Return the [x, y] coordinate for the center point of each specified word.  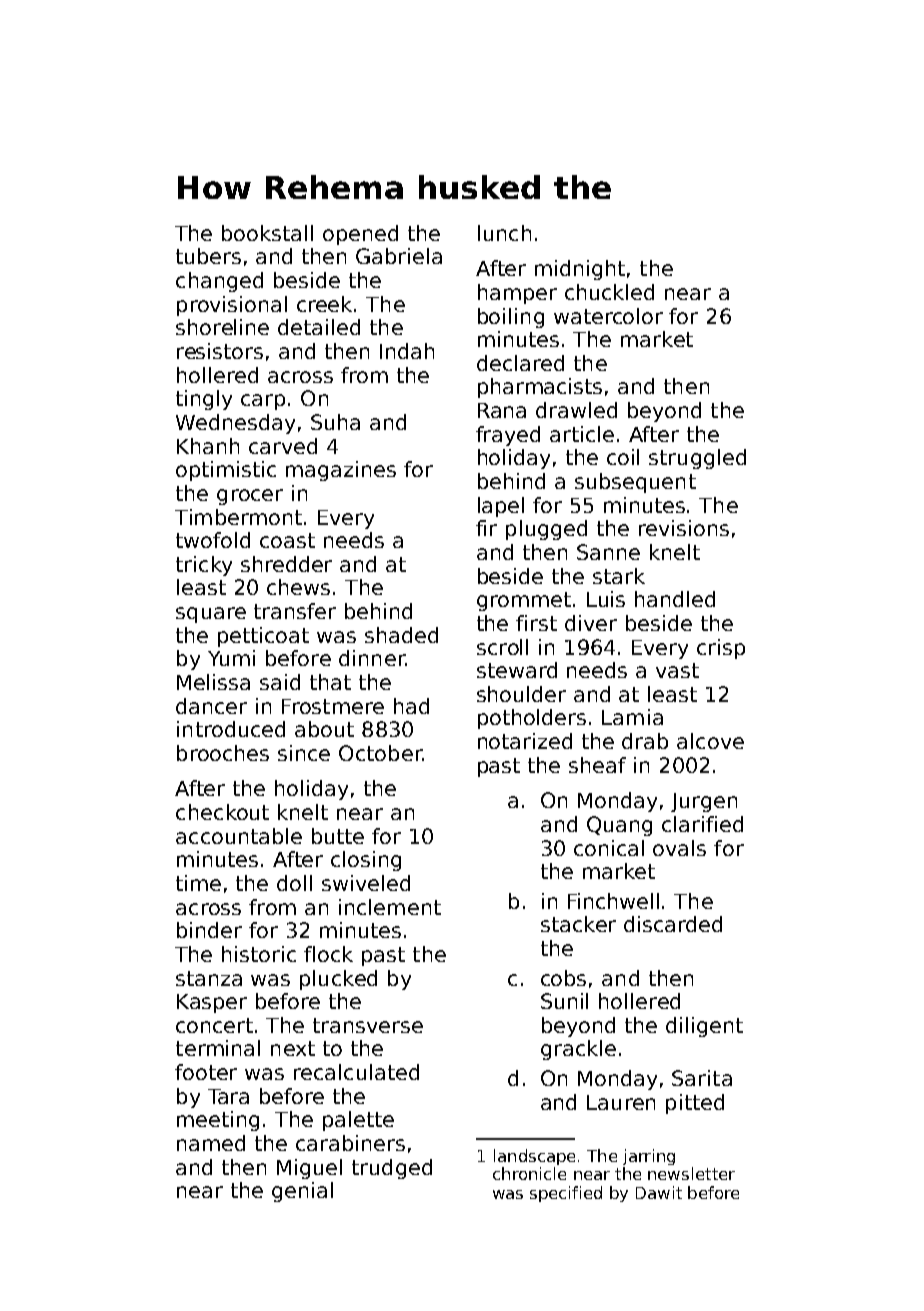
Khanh [208, 446]
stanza [209, 978]
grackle [578, 1050]
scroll [502, 647]
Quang [619, 826]
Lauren [621, 1102]
